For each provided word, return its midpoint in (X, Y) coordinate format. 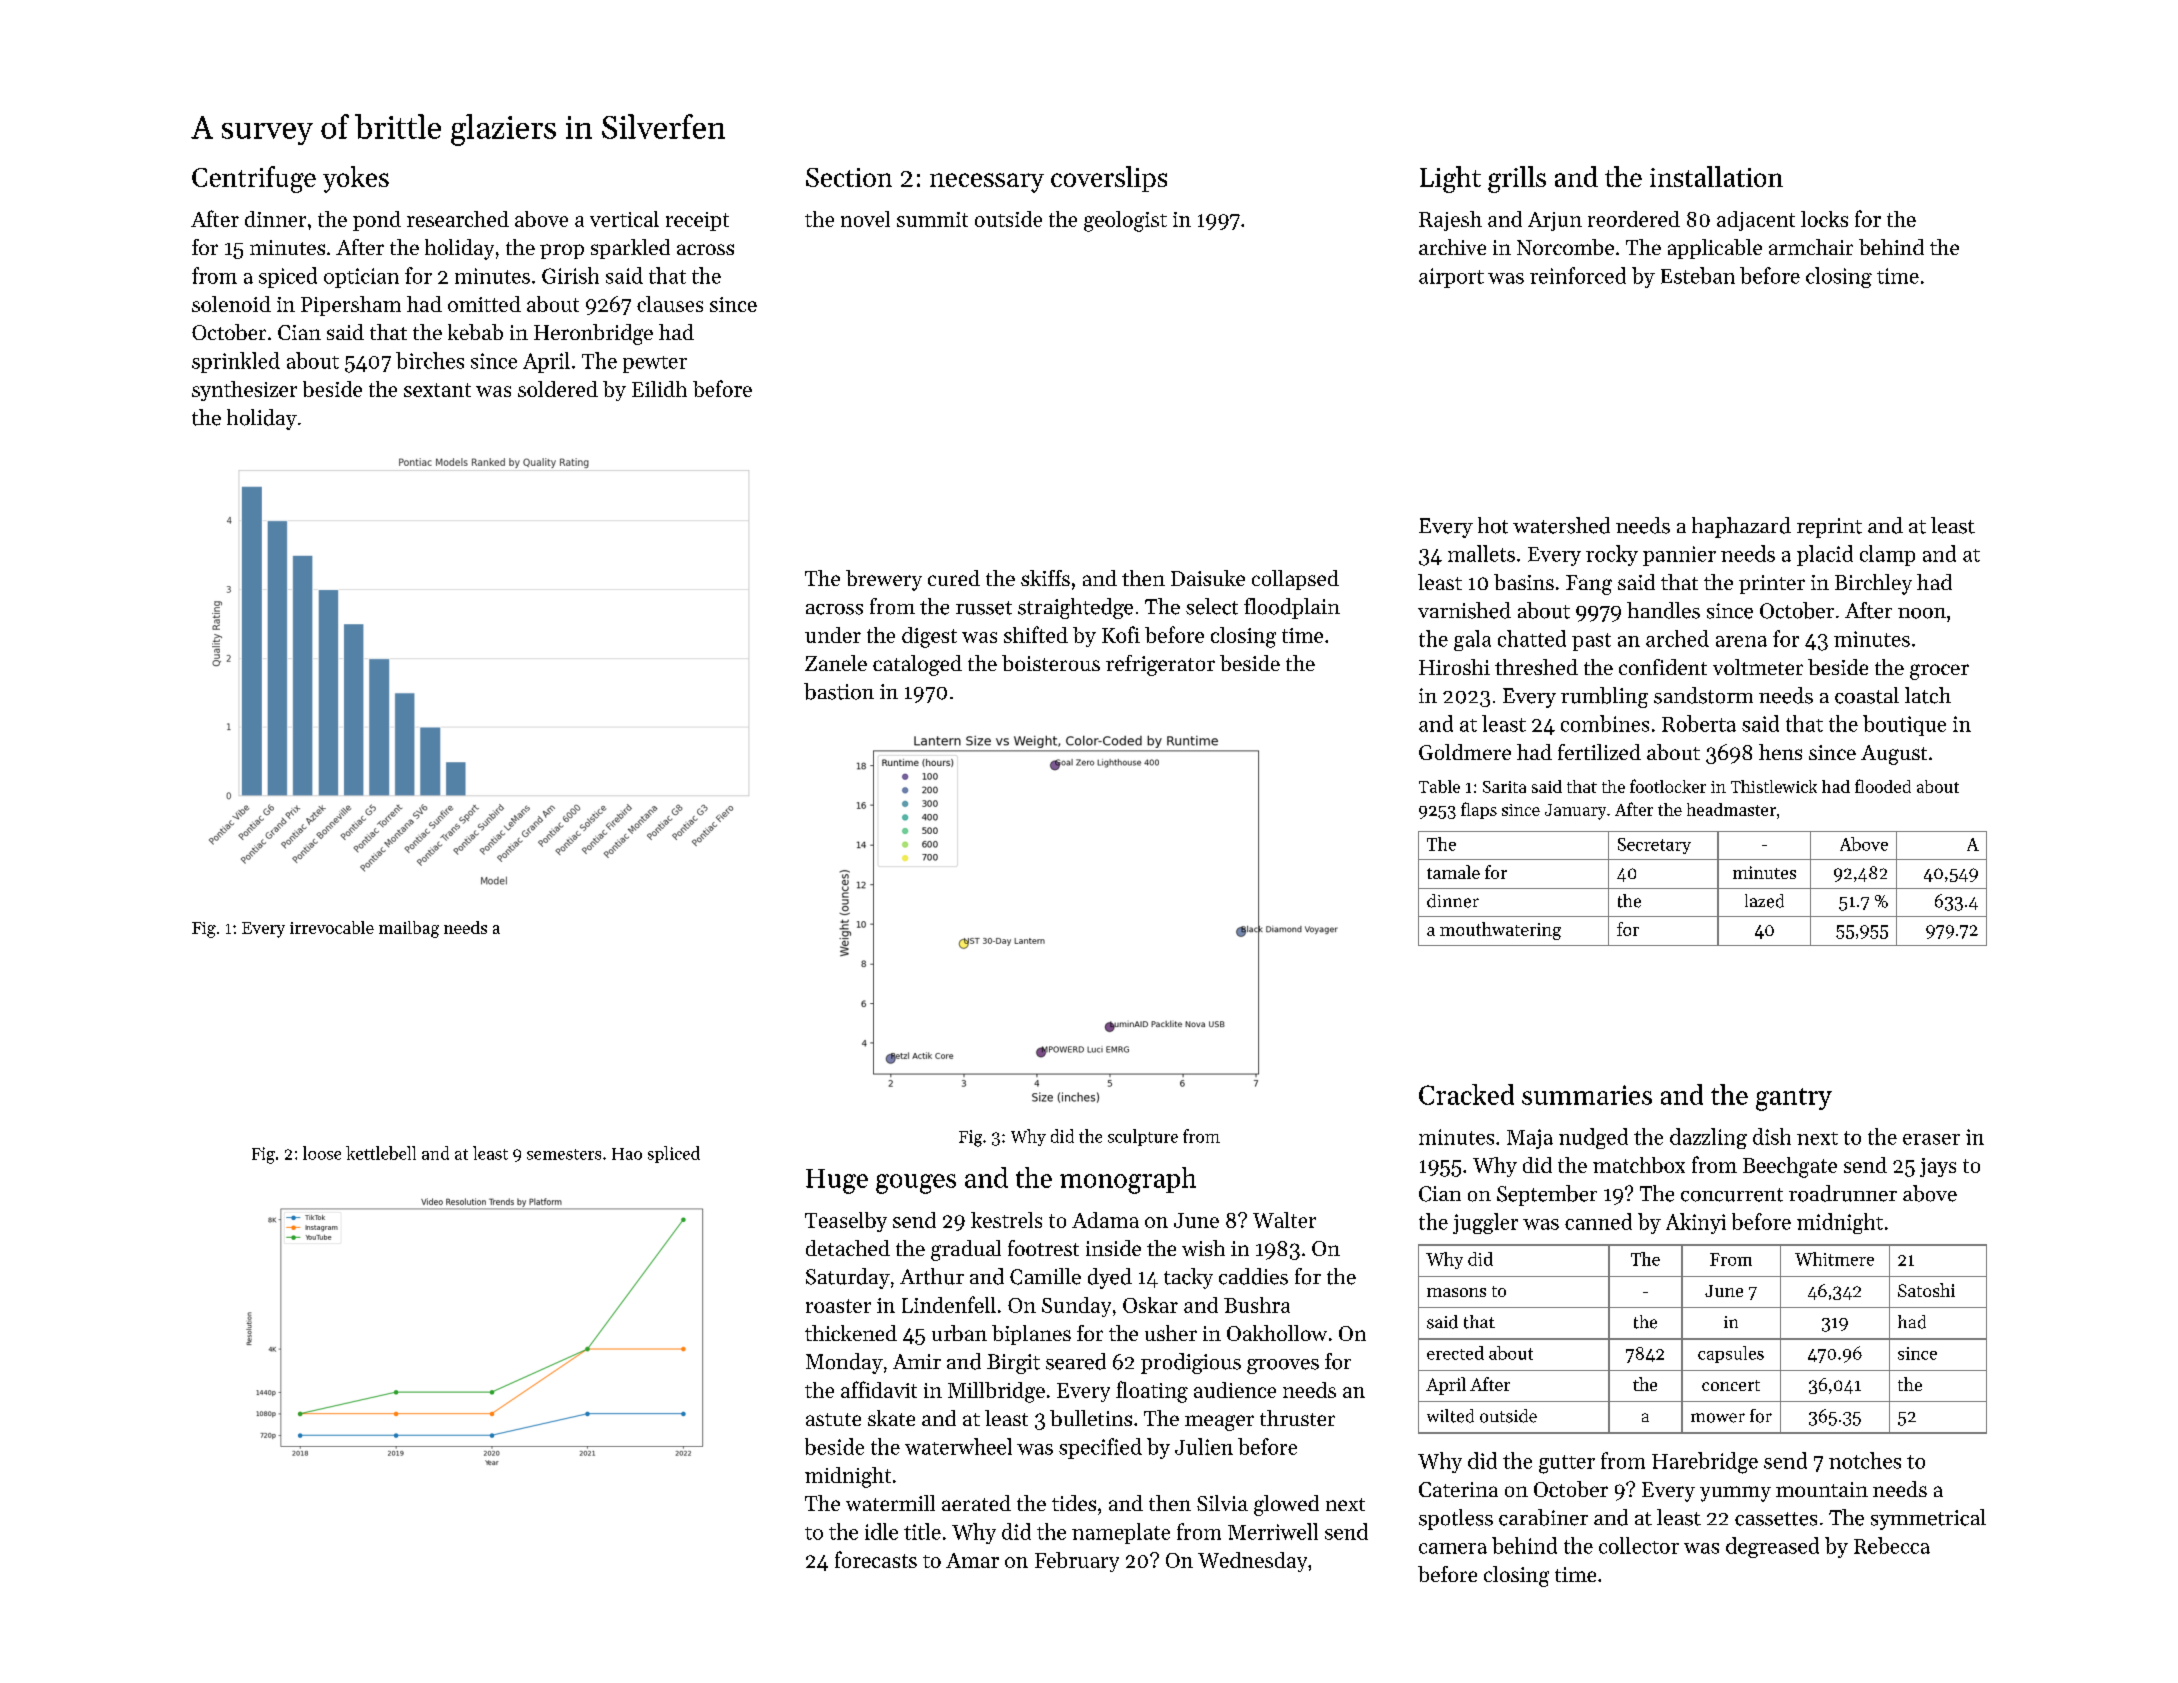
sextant (437, 390)
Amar (972, 1560)
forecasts (876, 1559)
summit (932, 219)
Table (1439, 786)
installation (1716, 176)
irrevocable (332, 927)
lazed (1764, 901)
